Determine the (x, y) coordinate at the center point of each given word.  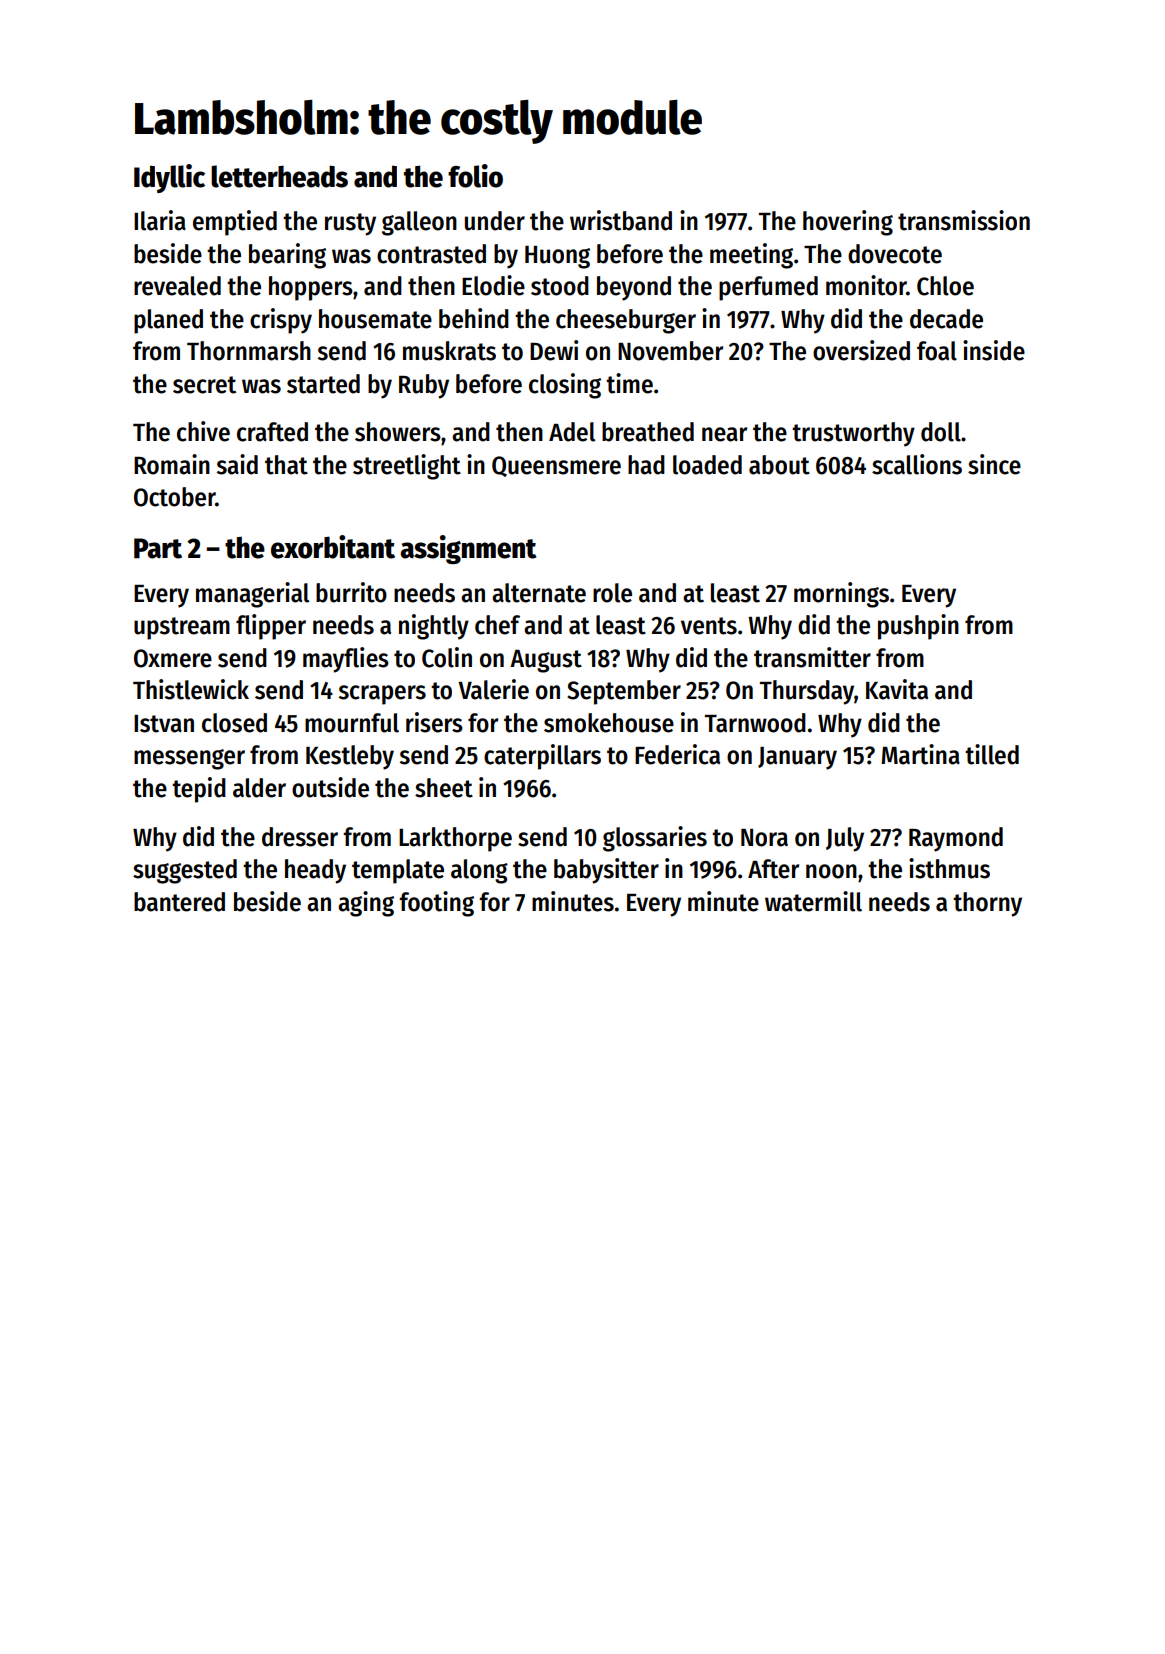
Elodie (493, 285)
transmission (964, 220)
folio (475, 176)
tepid (199, 790)
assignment (468, 549)
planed (168, 321)
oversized (861, 350)
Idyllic (169, 178)
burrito (351, 592)
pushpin (918, 627)
